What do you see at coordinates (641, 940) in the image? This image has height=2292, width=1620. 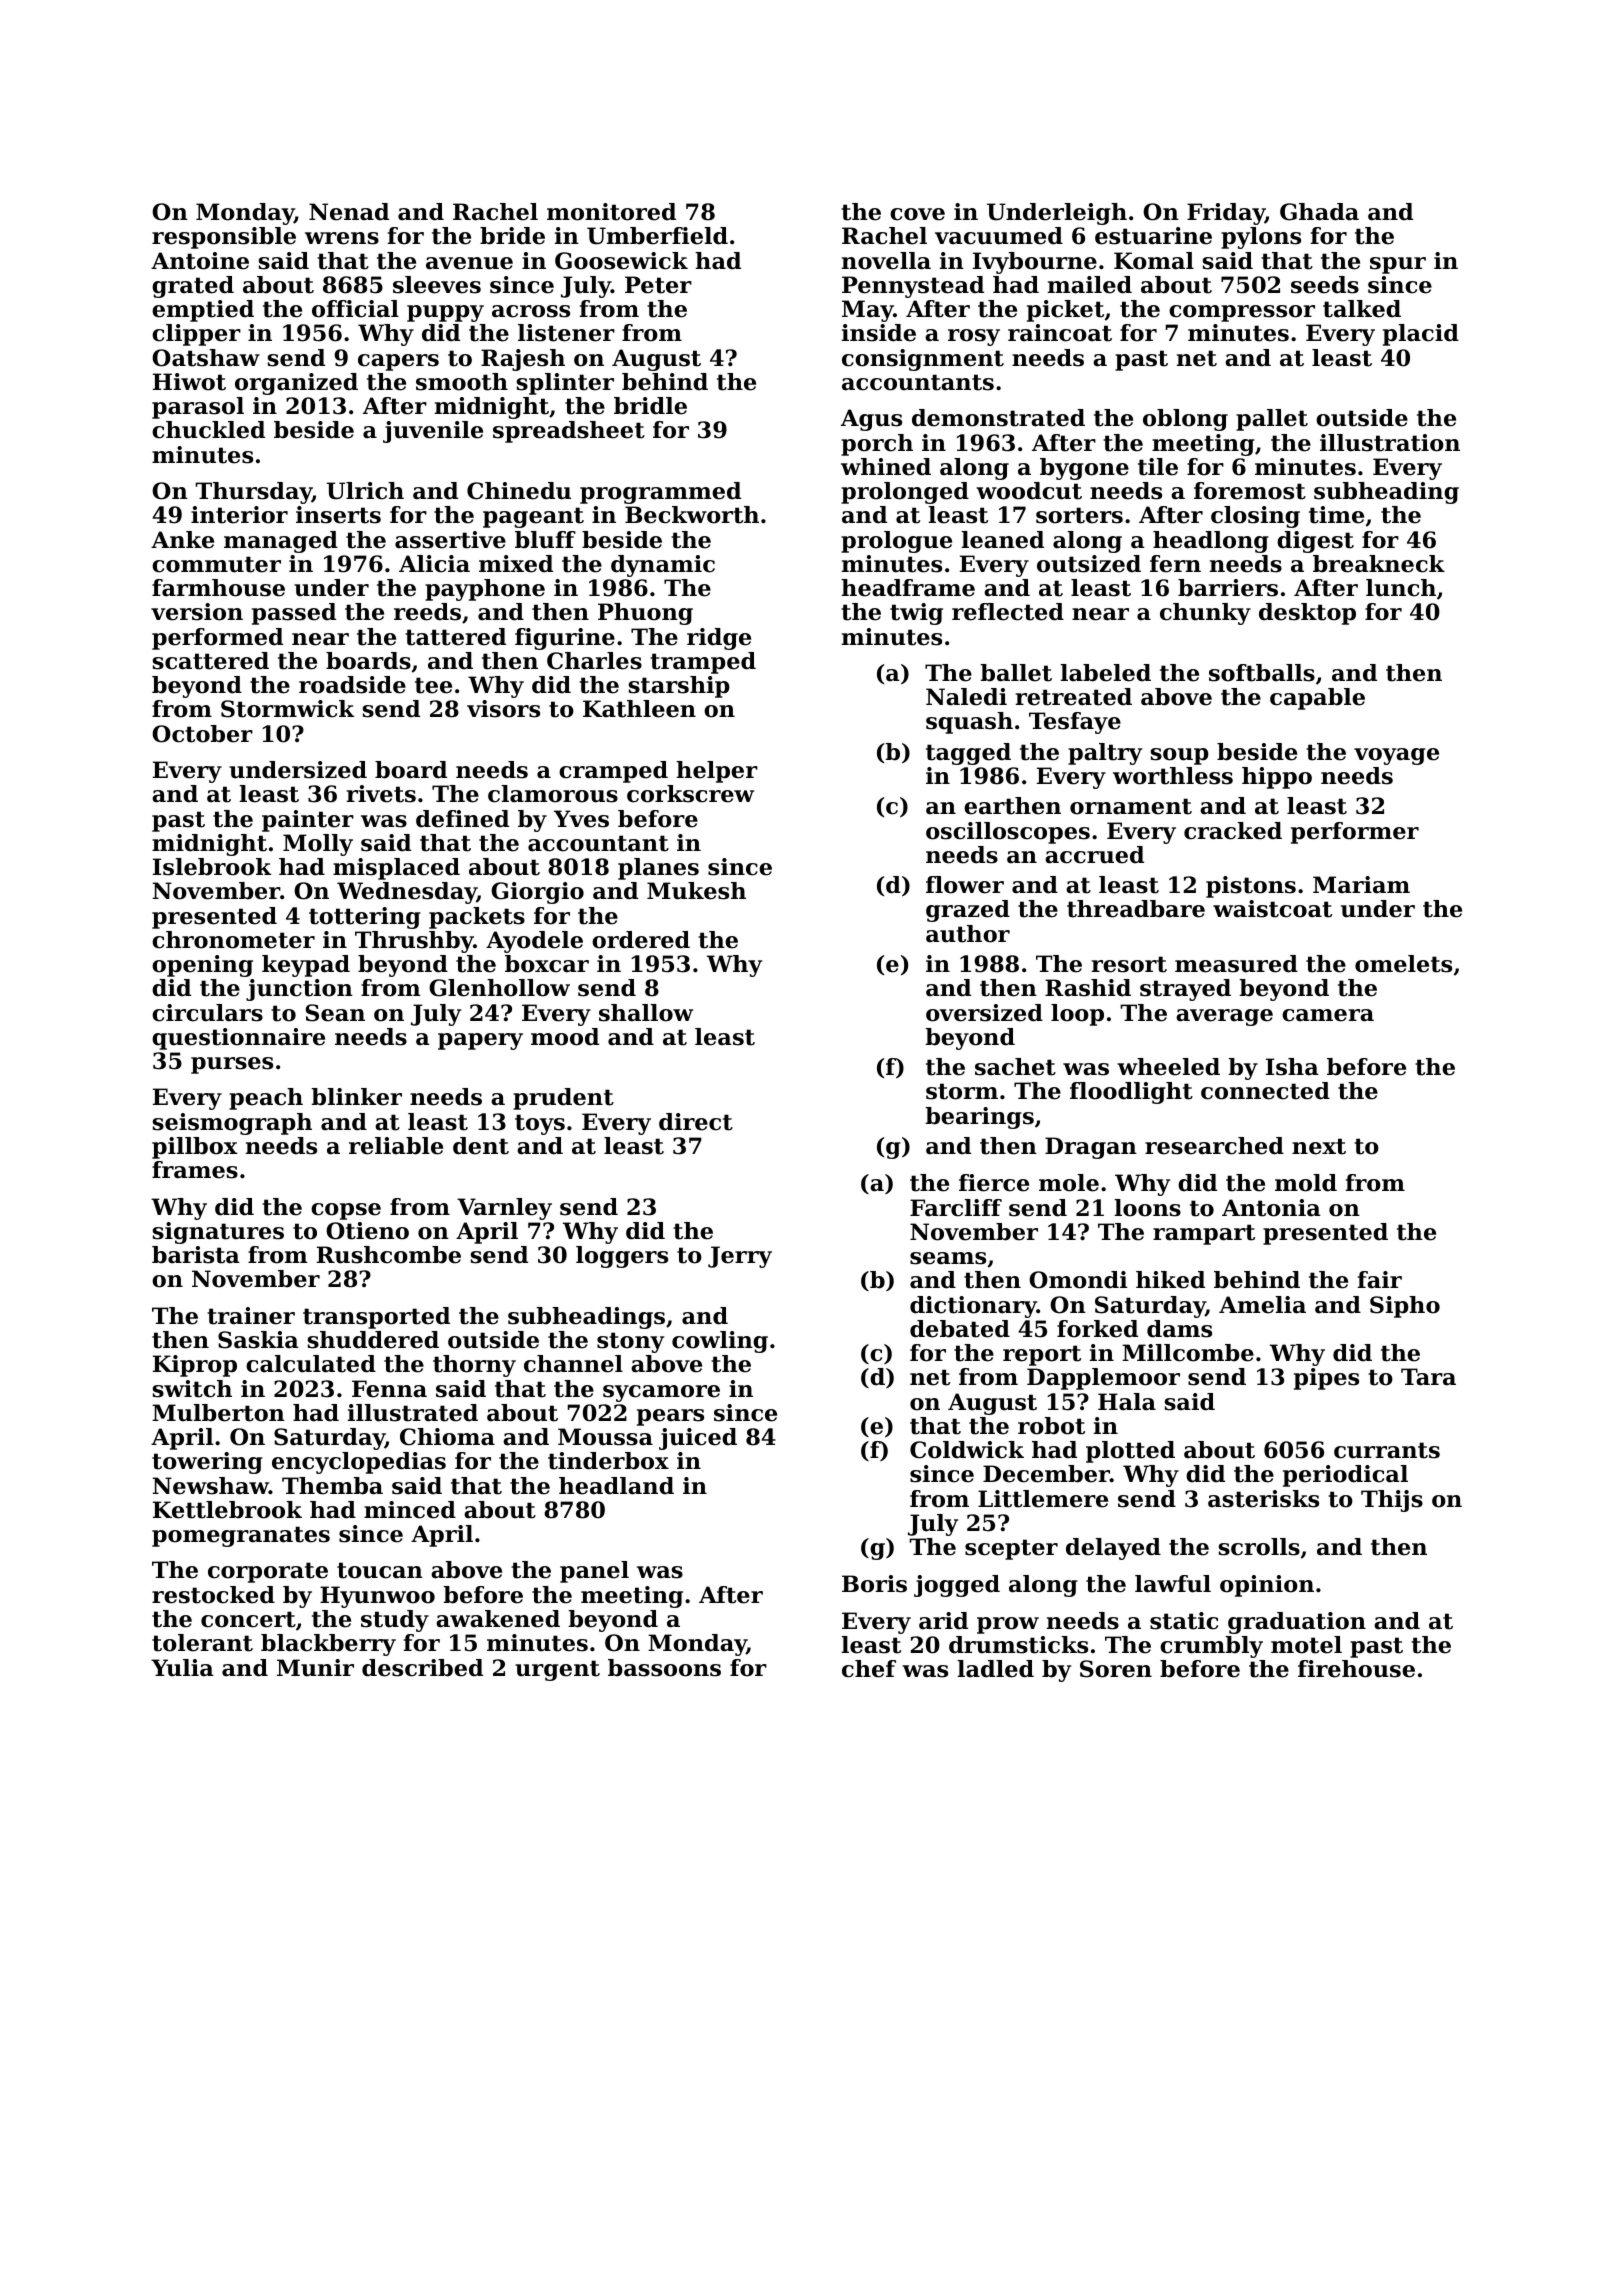 I see `ordered` at bounding box center [641, 940].
